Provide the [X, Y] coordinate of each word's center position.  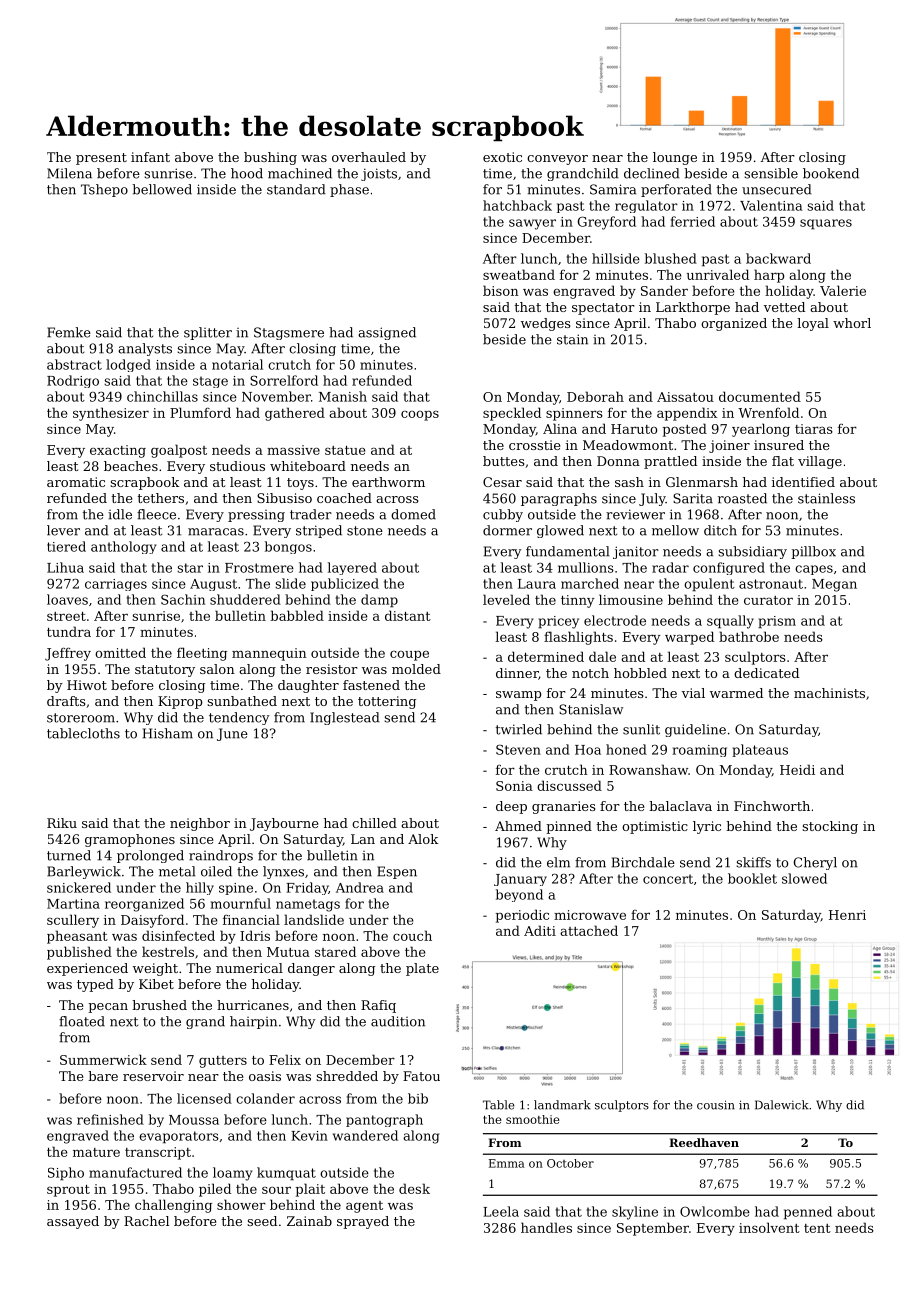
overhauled [369, 157]
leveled [506, 599]
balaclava [680, 806]
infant [150, 157]
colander [265, 1098]
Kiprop [180, 702]
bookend [831, 173]
